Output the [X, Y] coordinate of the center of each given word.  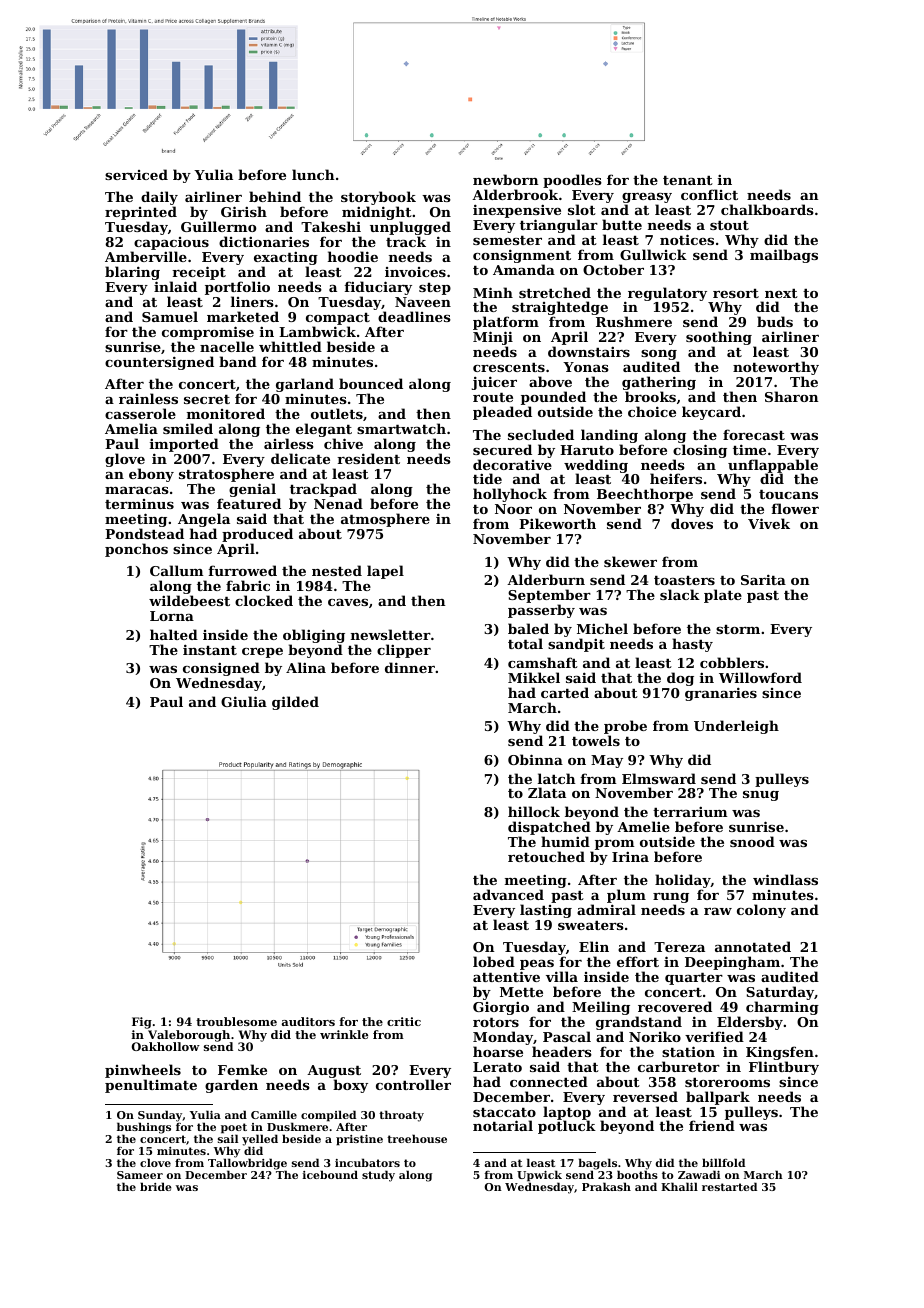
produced [257, 535]
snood [752, 841]
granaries [721, 694]
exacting [286, 258]
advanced [508, 894]
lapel [385, 572]
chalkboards [767, 209]
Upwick [539, 1176]
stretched [555, 292]
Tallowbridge [247, 1164]
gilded [295, 703]
